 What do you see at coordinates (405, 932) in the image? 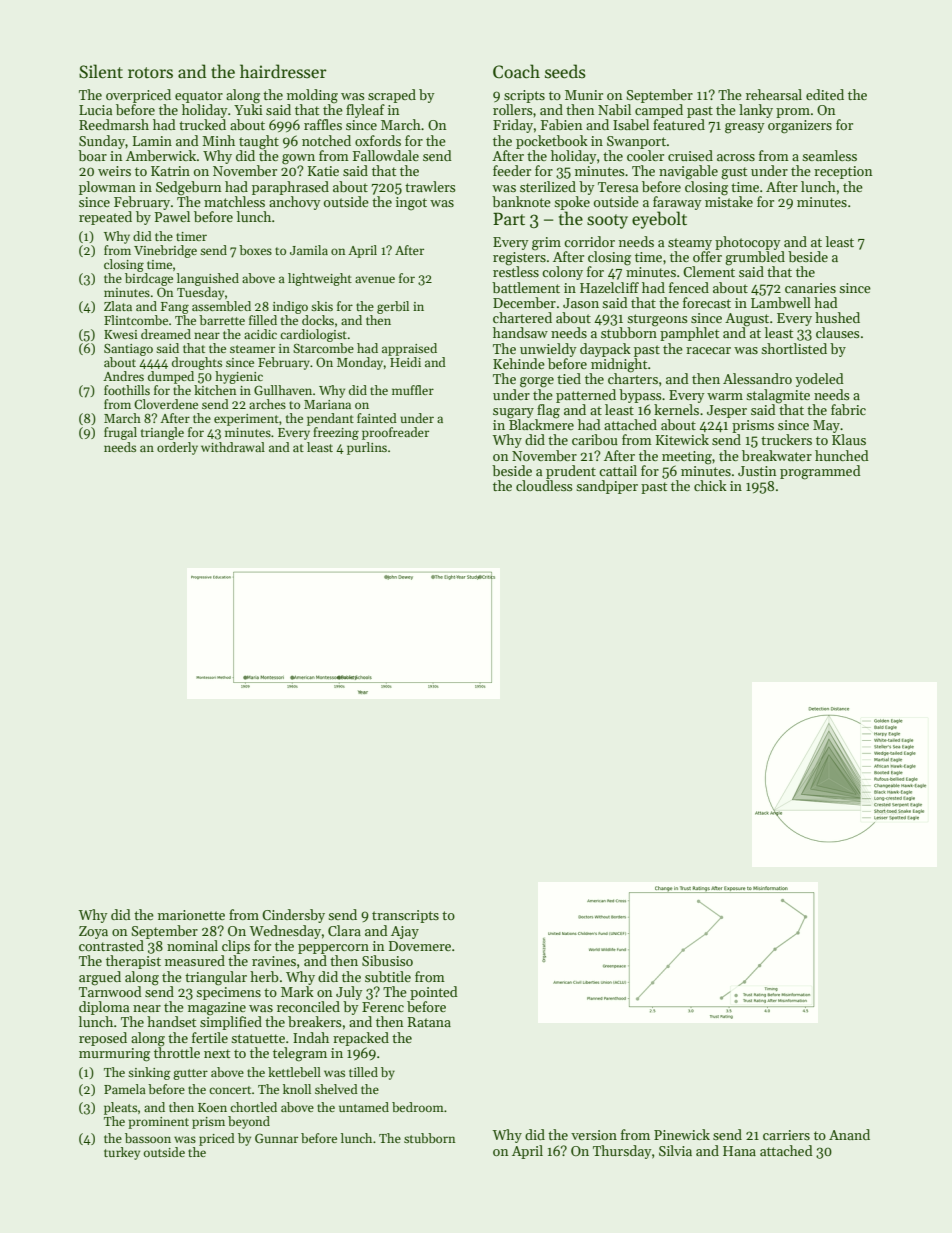
I see `Ajay` at bounding box center [405, 932].
